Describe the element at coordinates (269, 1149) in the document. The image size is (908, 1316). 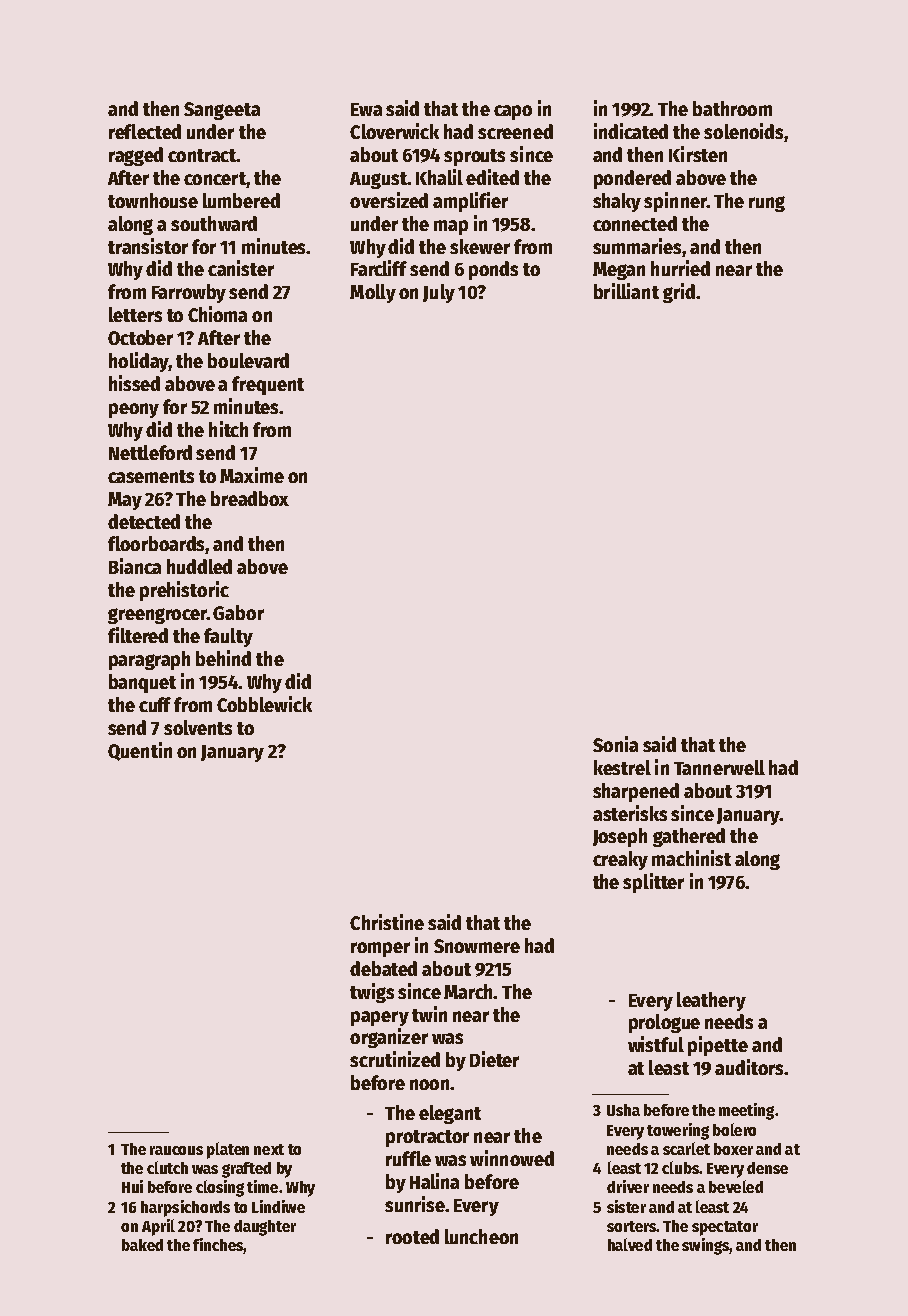
I see `next` at that location.
